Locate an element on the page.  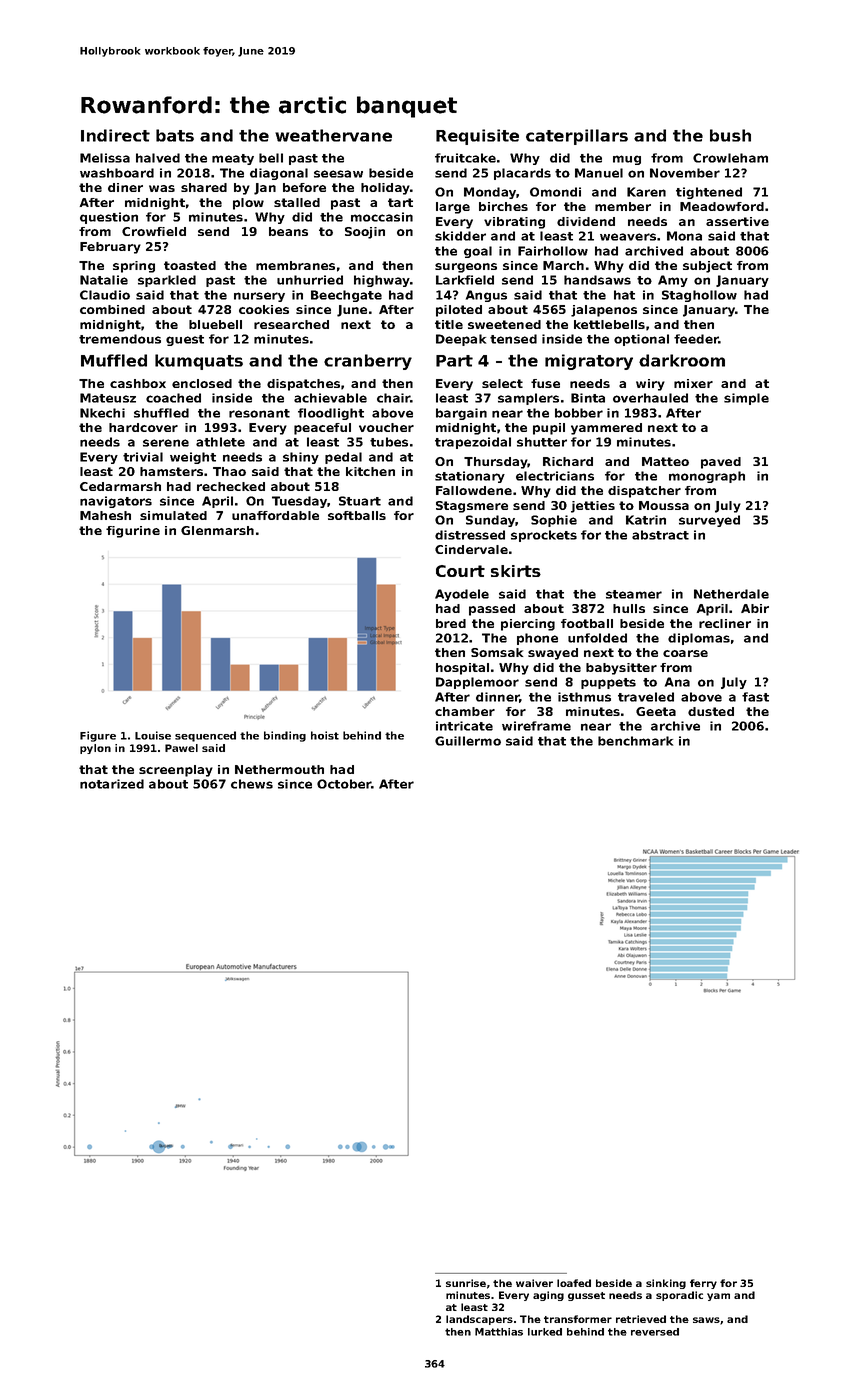
seesaw is located at coordinates (338, 174).
